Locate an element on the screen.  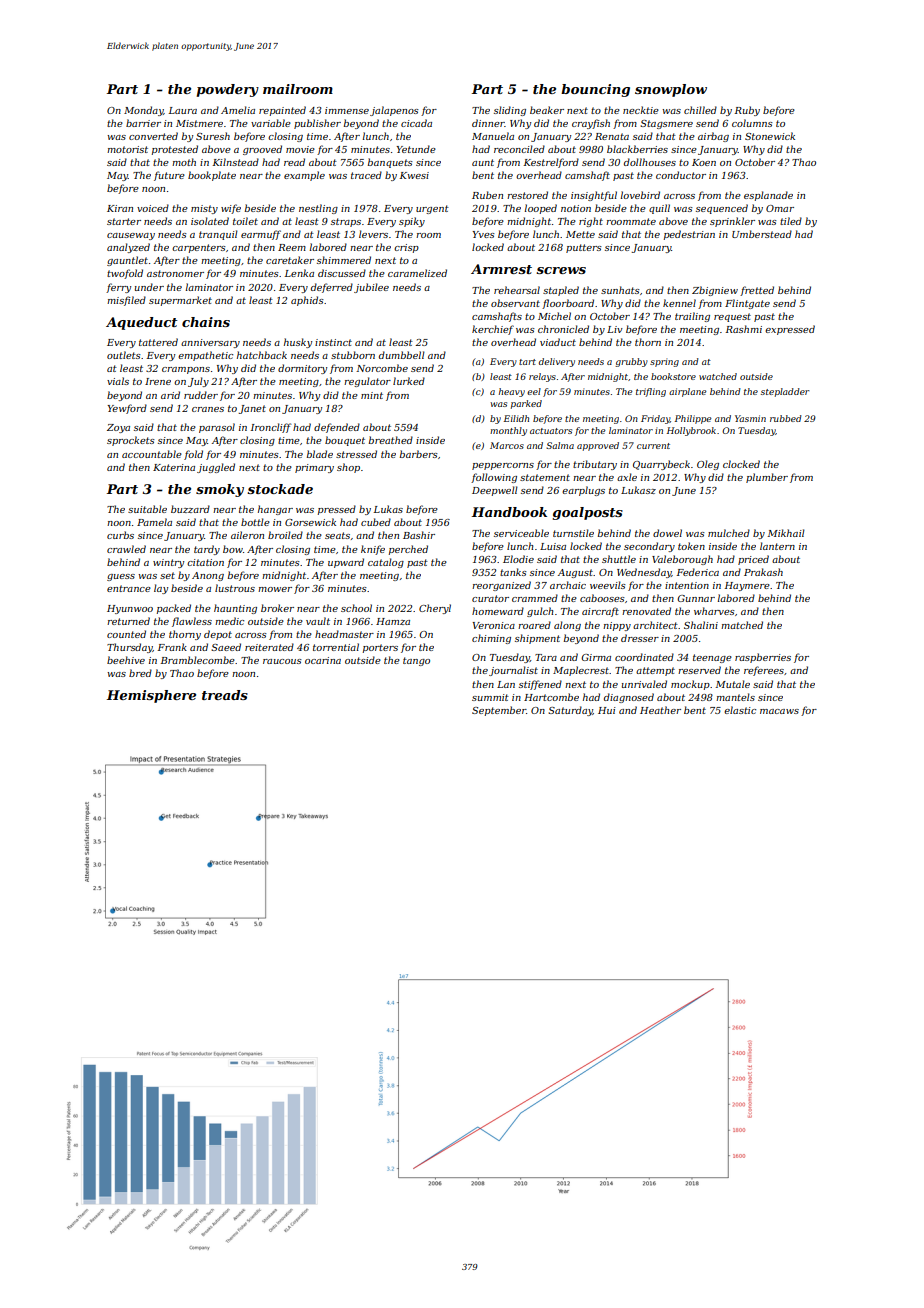
cubed is located at coordinates (376, 522).
